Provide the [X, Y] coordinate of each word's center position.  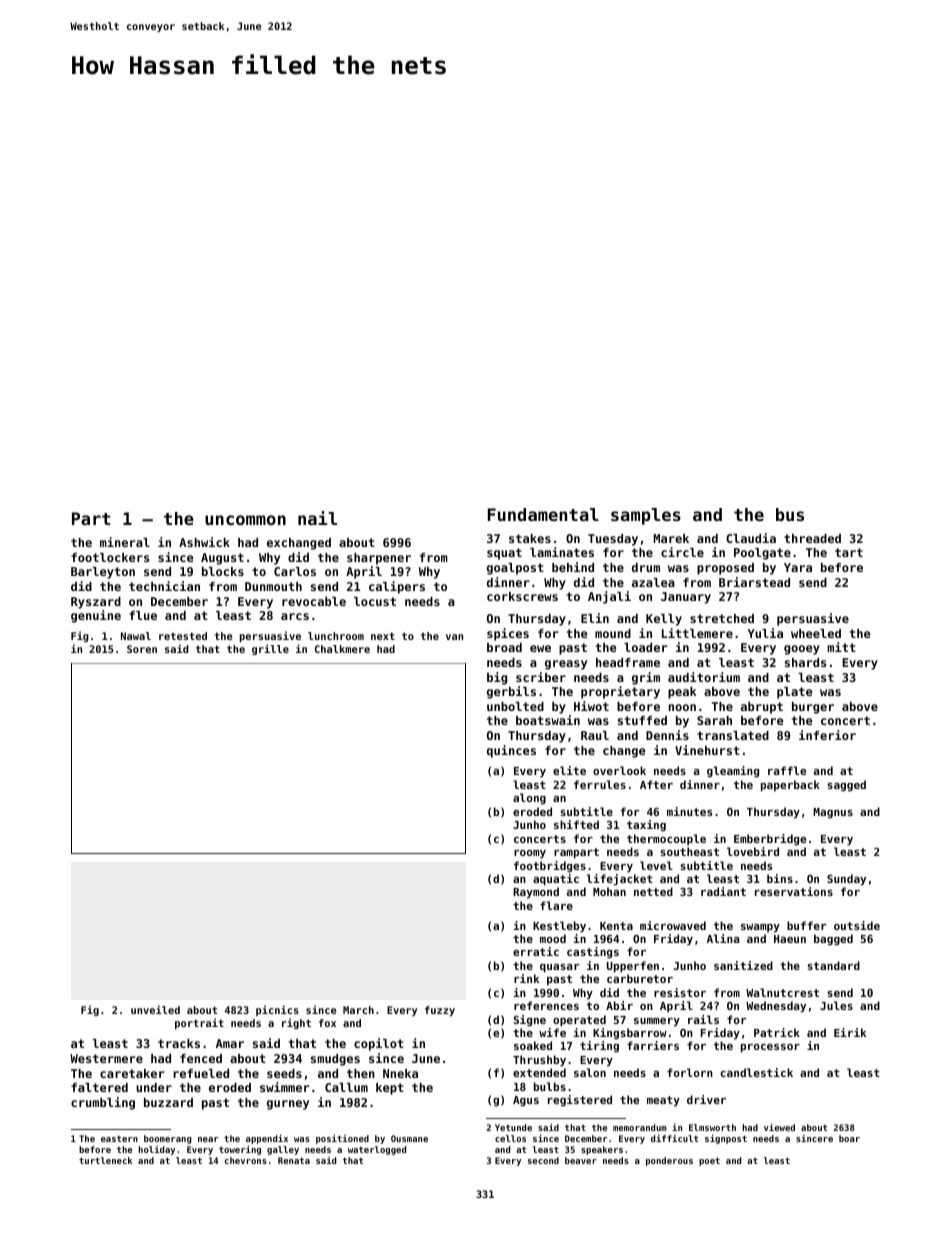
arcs [295, 616]
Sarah [714, 720]
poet [709, 1161]
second [543, 1160]
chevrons [246, 1160]
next [383, 636]
